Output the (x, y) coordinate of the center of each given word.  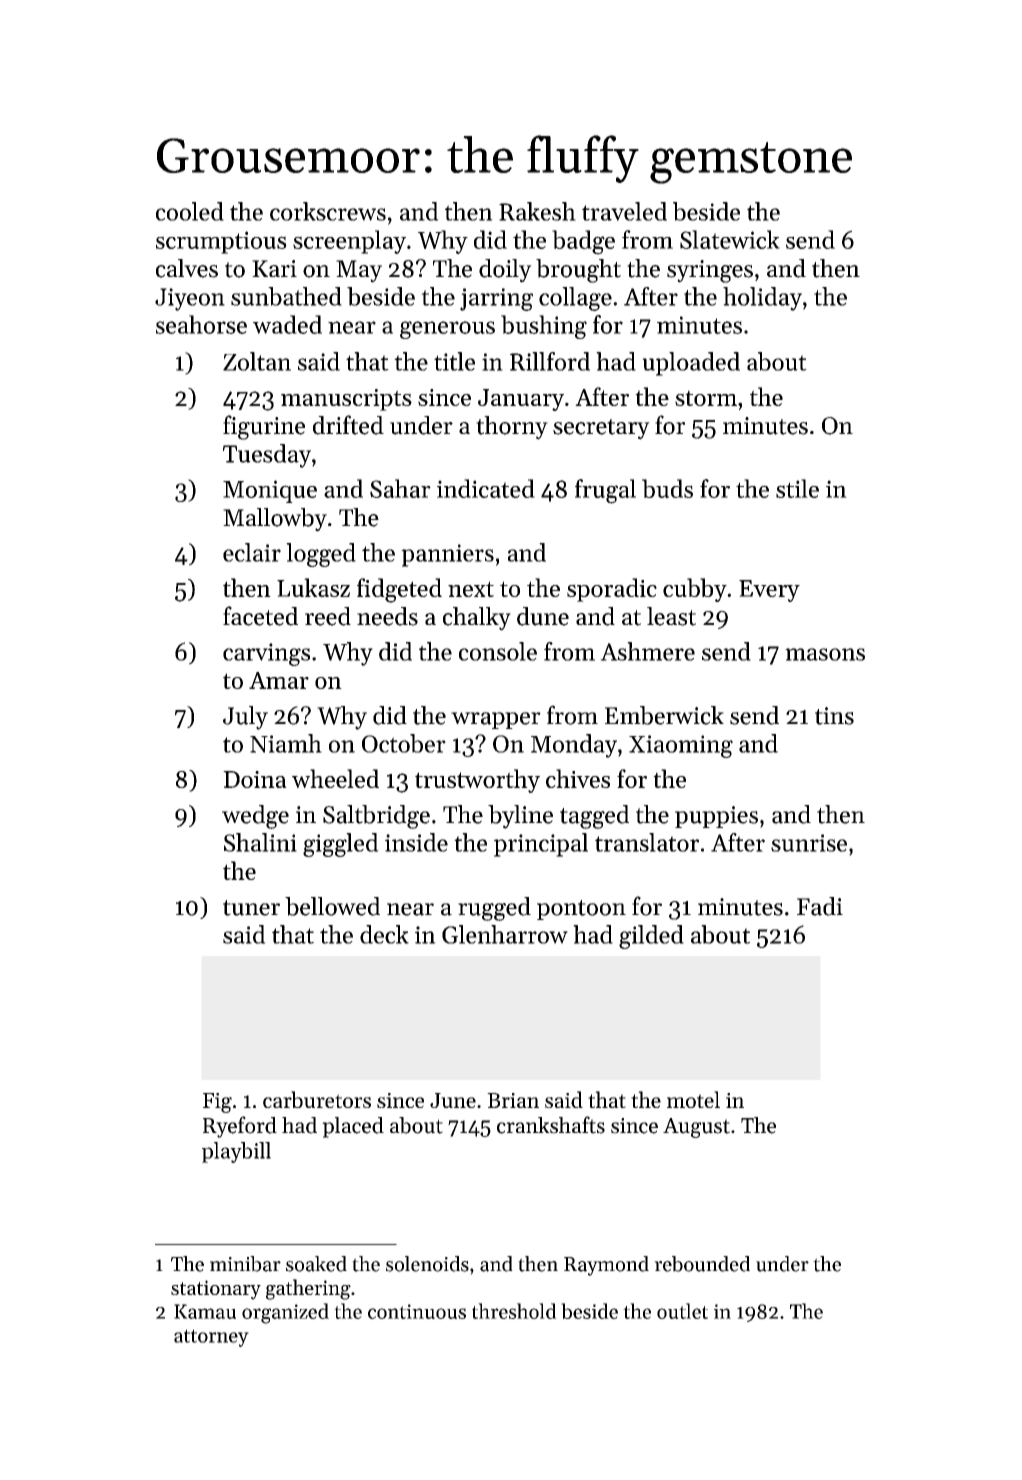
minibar (245, 1264)
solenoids (427, 1264)
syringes (710, 271)
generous (447, 330)
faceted (260, 616)
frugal (605, 491)
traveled (624, 211)
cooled (190, 211)
